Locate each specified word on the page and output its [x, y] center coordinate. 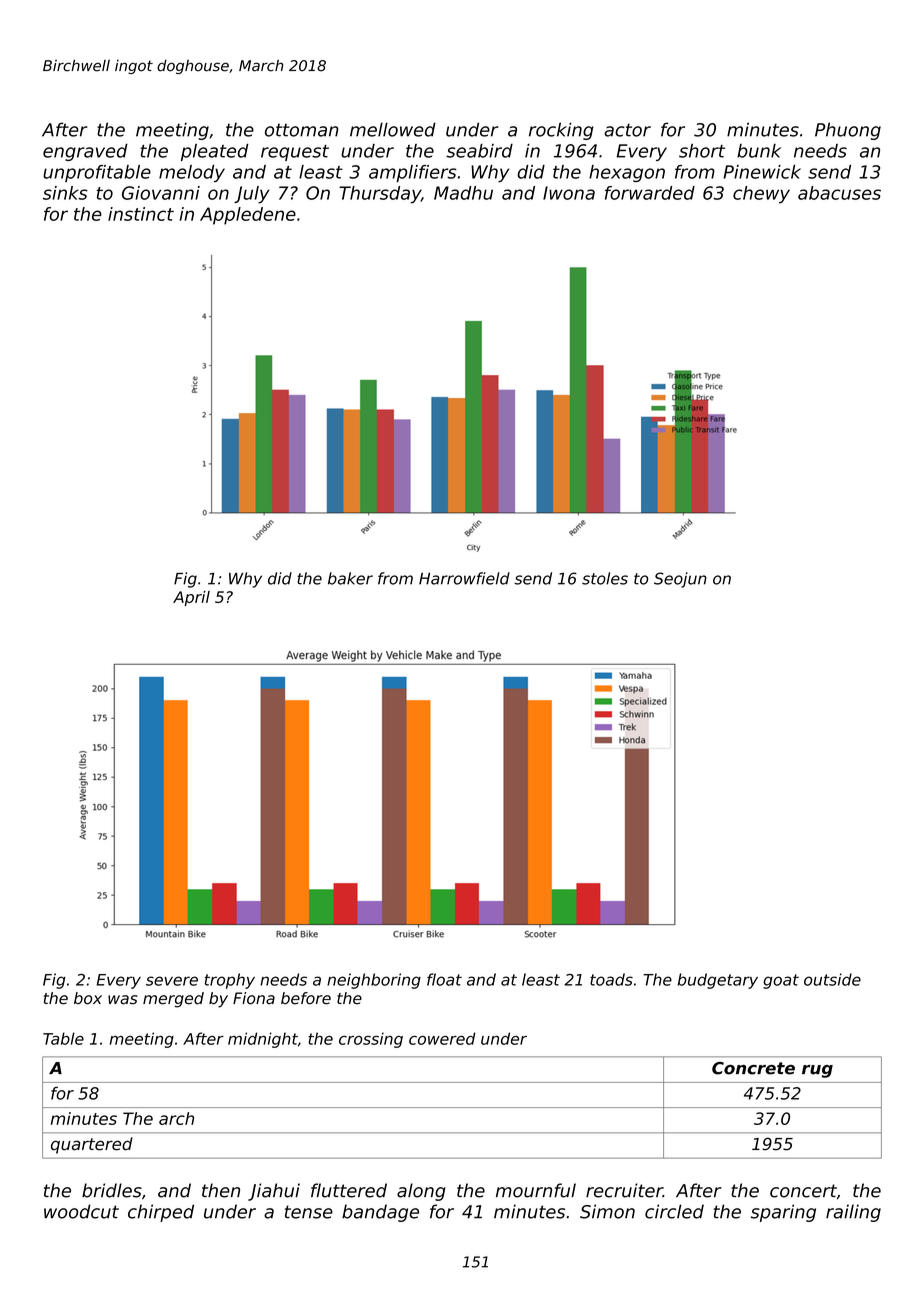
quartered [92, 1145]
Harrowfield [464, 578]
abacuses [839, 193]
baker [350, 578]
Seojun [680, 580]
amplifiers [413, 173]
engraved [85, 152]
